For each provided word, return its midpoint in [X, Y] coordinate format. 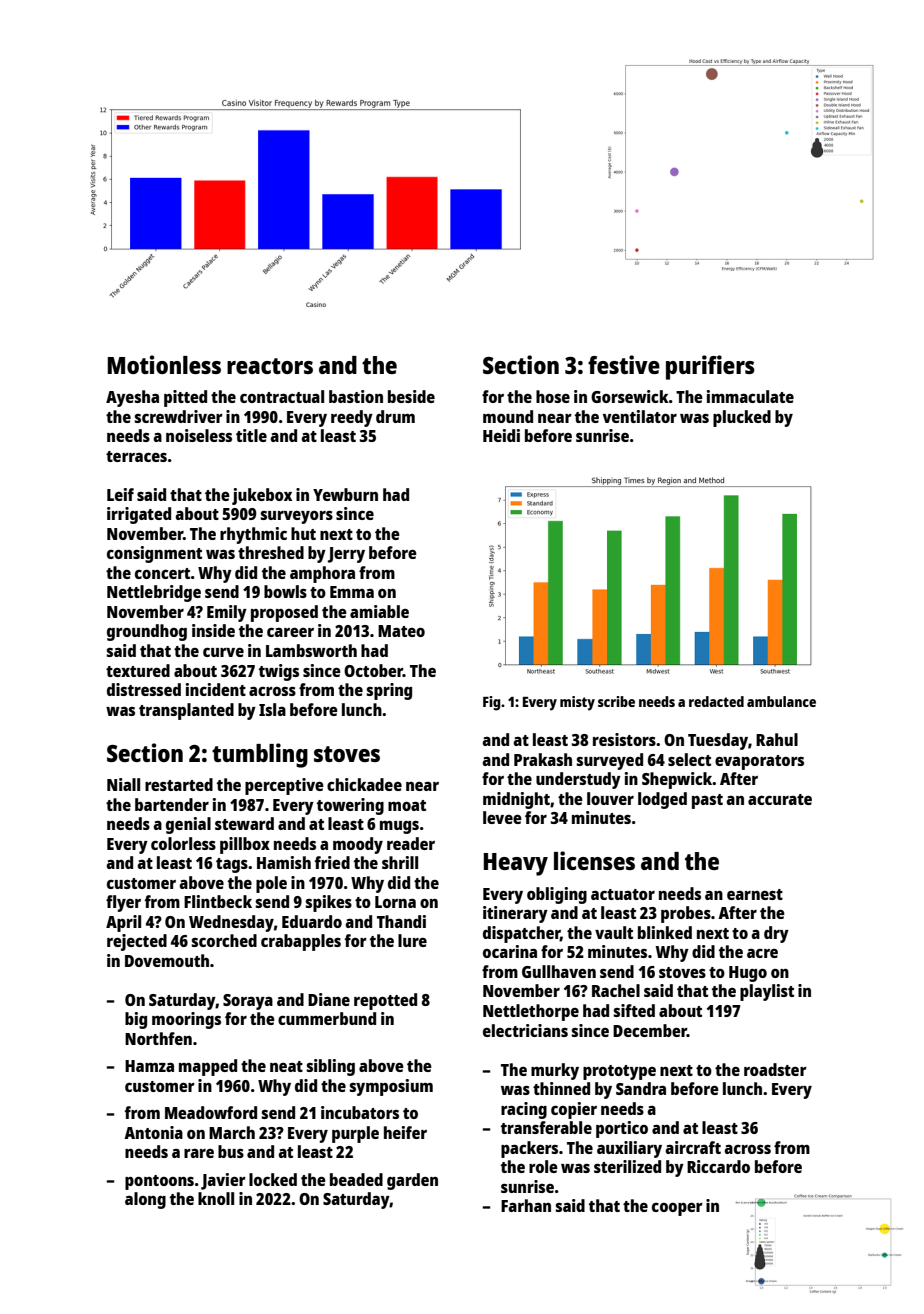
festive [624, 364]
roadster [775, 1069]
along [145, 1200]
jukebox [262, 496]
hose [553, 396]
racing [524, 1110]
